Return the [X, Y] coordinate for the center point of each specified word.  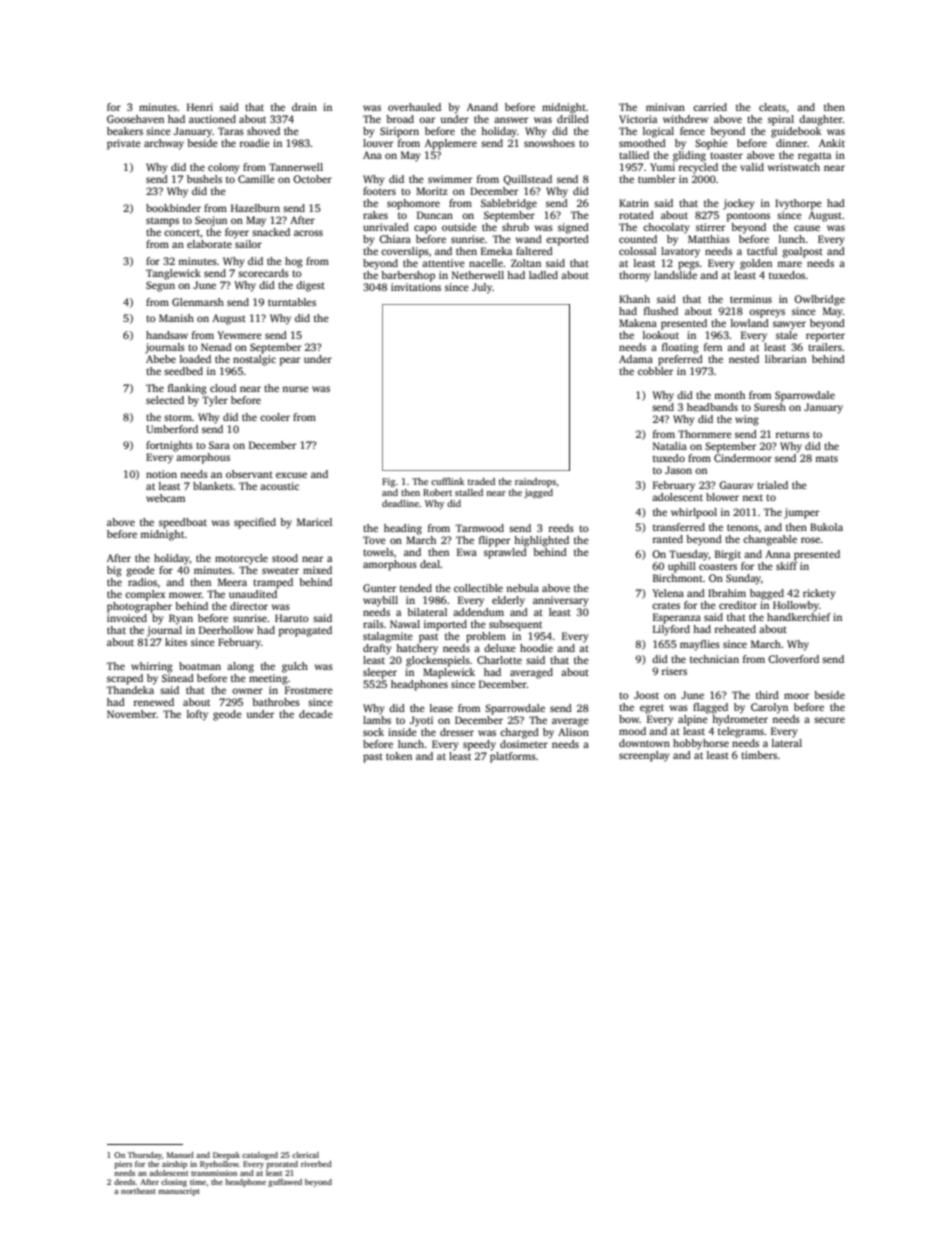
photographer [139, 607]
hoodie [536, 648]
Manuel [180, 1155]
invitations [416, 287]
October [312, 179]
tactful [762, 251]
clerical [305, 1155]
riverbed [316, 1164]
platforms [513, 757]
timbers [759, 755]
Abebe [161, 359]
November [131, 714]
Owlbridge [819, 300]
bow [629, 719]
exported [567, 240]
